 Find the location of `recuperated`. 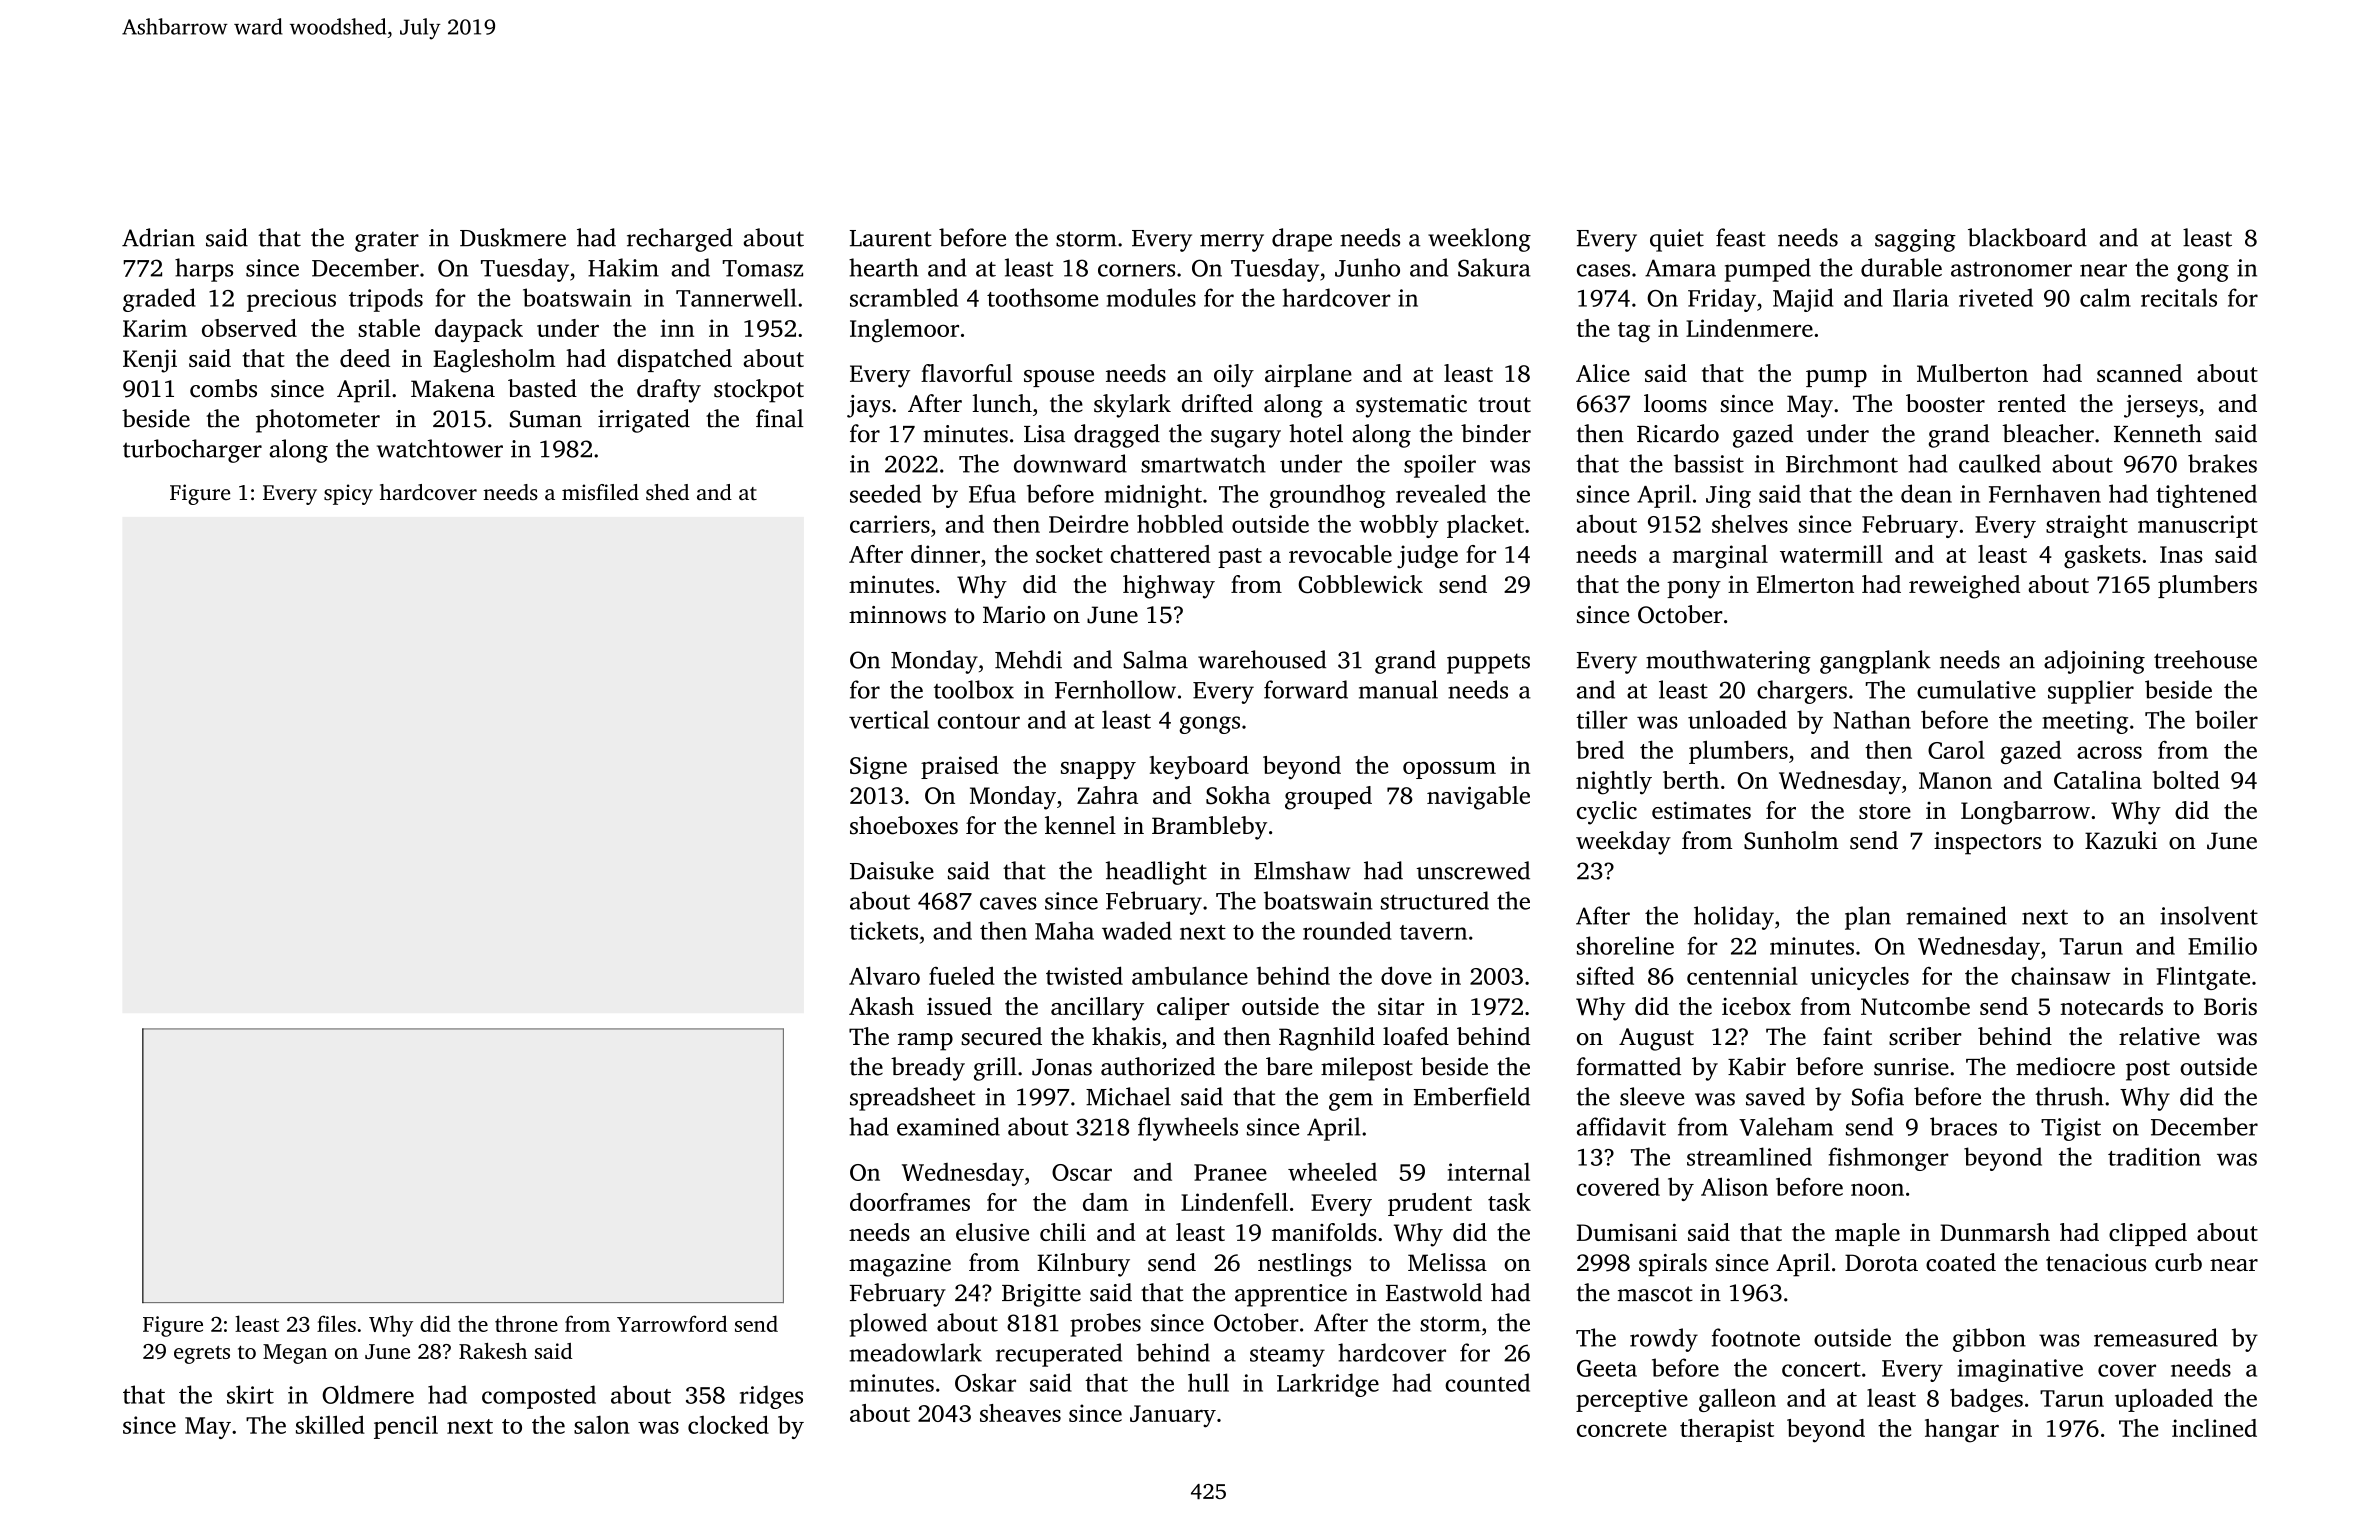

recuperated is located at coordinates (1059, 1355).
